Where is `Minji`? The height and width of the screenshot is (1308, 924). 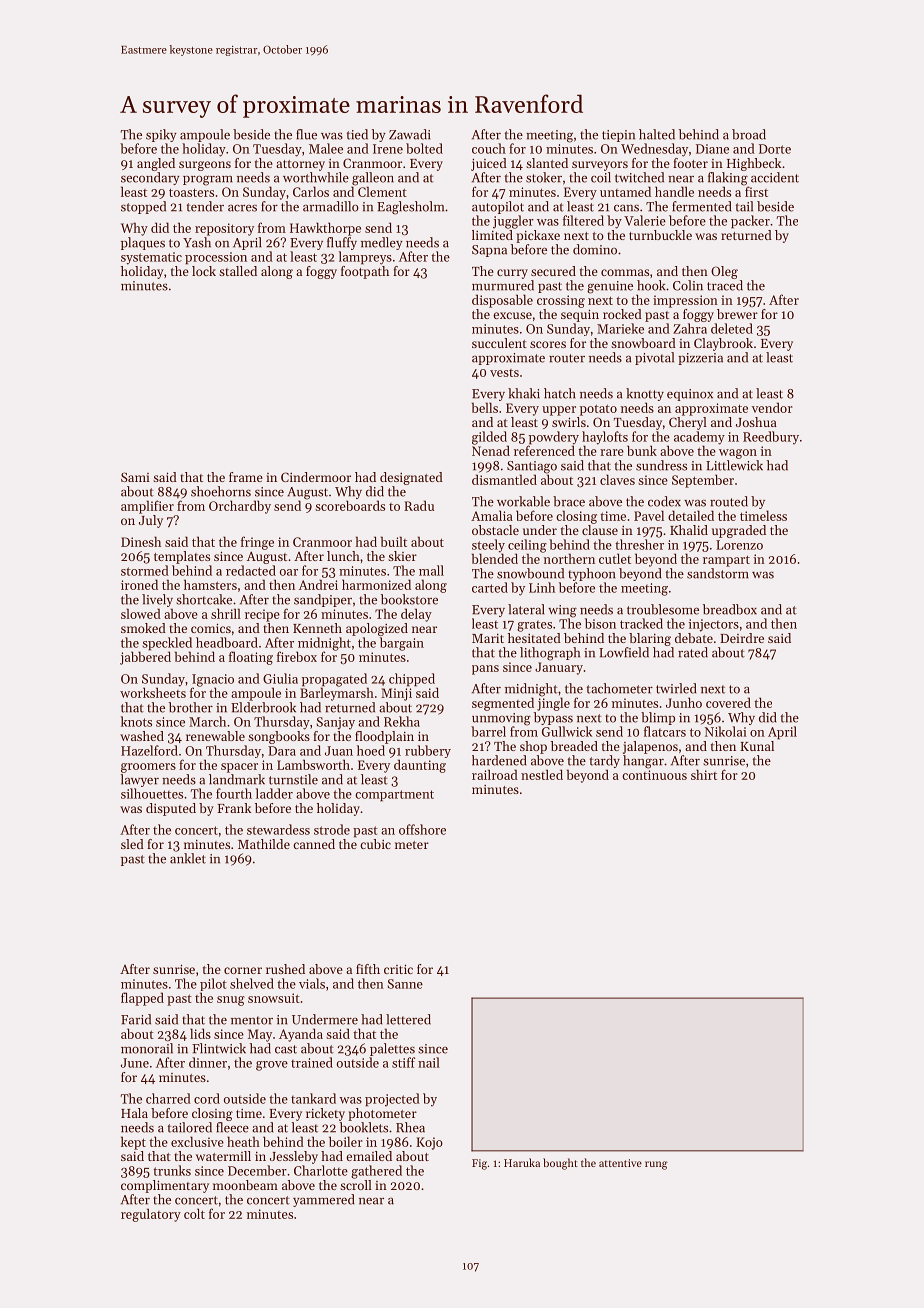
Minji is located at coordinates (396, 694).
